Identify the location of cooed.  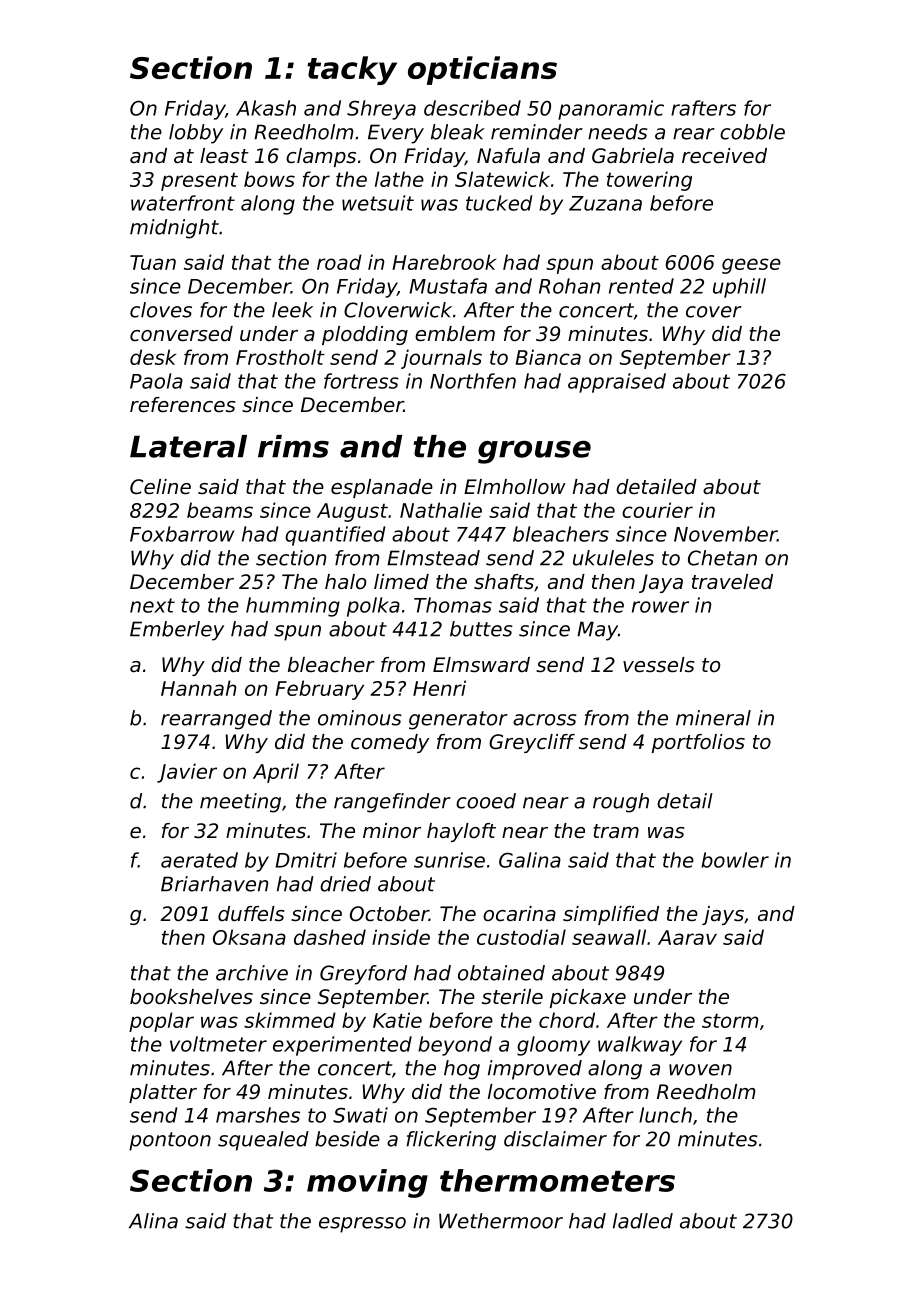
(486, 801).
